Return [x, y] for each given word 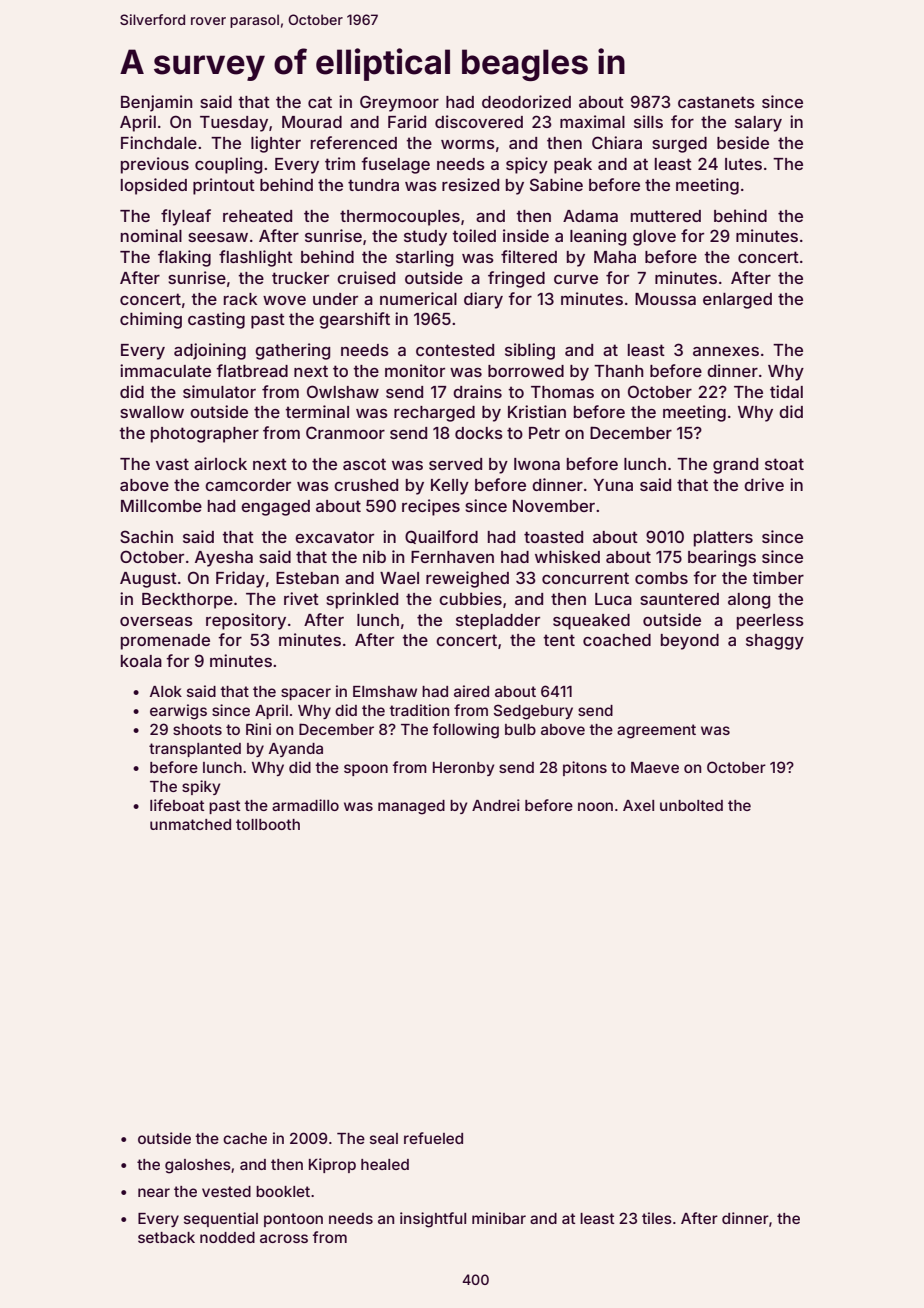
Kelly [450, 487]
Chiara [617, 142]
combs [661, 578]
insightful [433, 1220]
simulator [219, 391]
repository [246, 621]
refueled [433, 1138]
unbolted [691, 805]
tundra [373, 185]
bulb [520, 729]
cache [245, 1138]
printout [224, 186]
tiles [657, 1218]
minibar [499, 1218]
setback [166, 1237]
